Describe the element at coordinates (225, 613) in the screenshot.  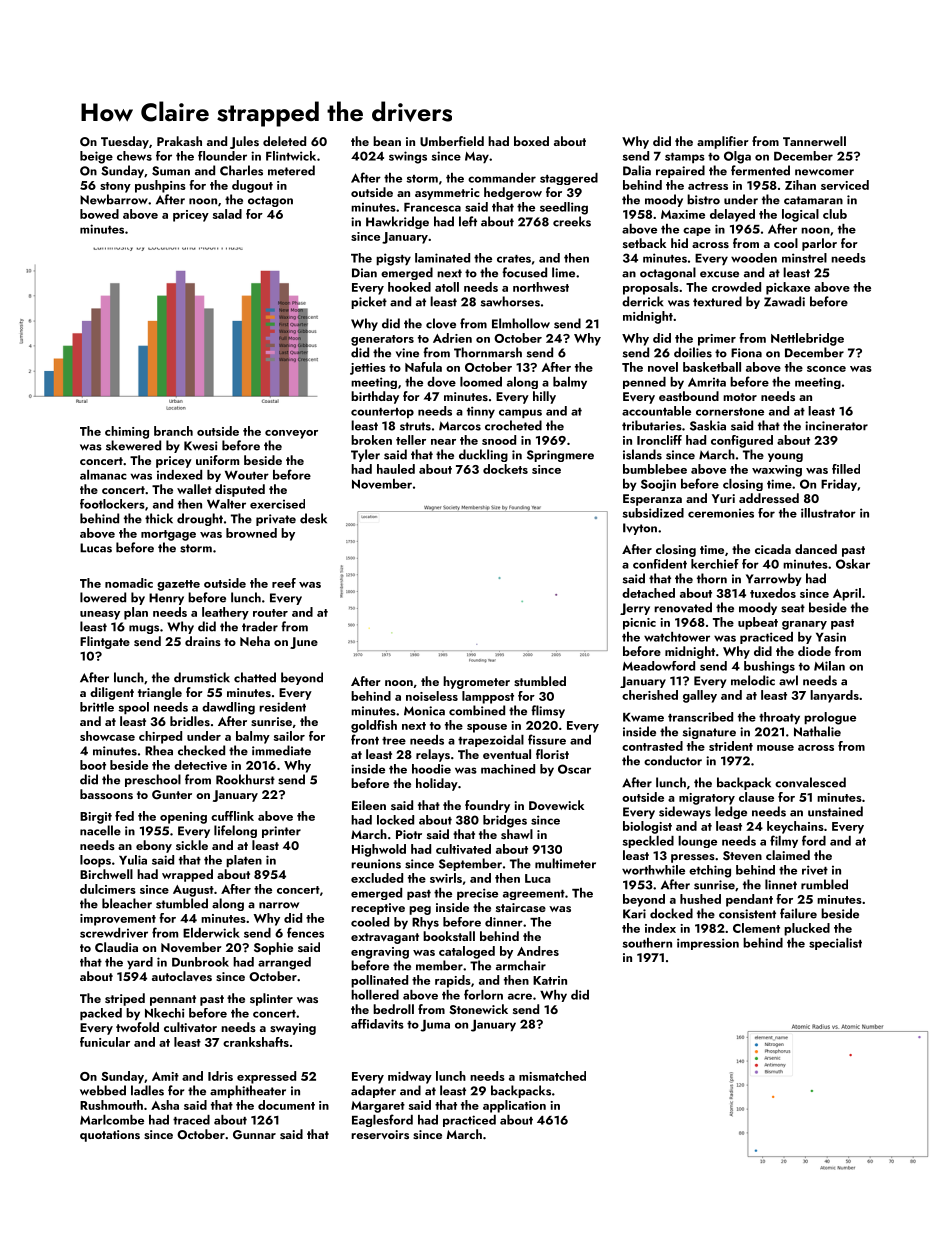
I see `leathery` at that location.
